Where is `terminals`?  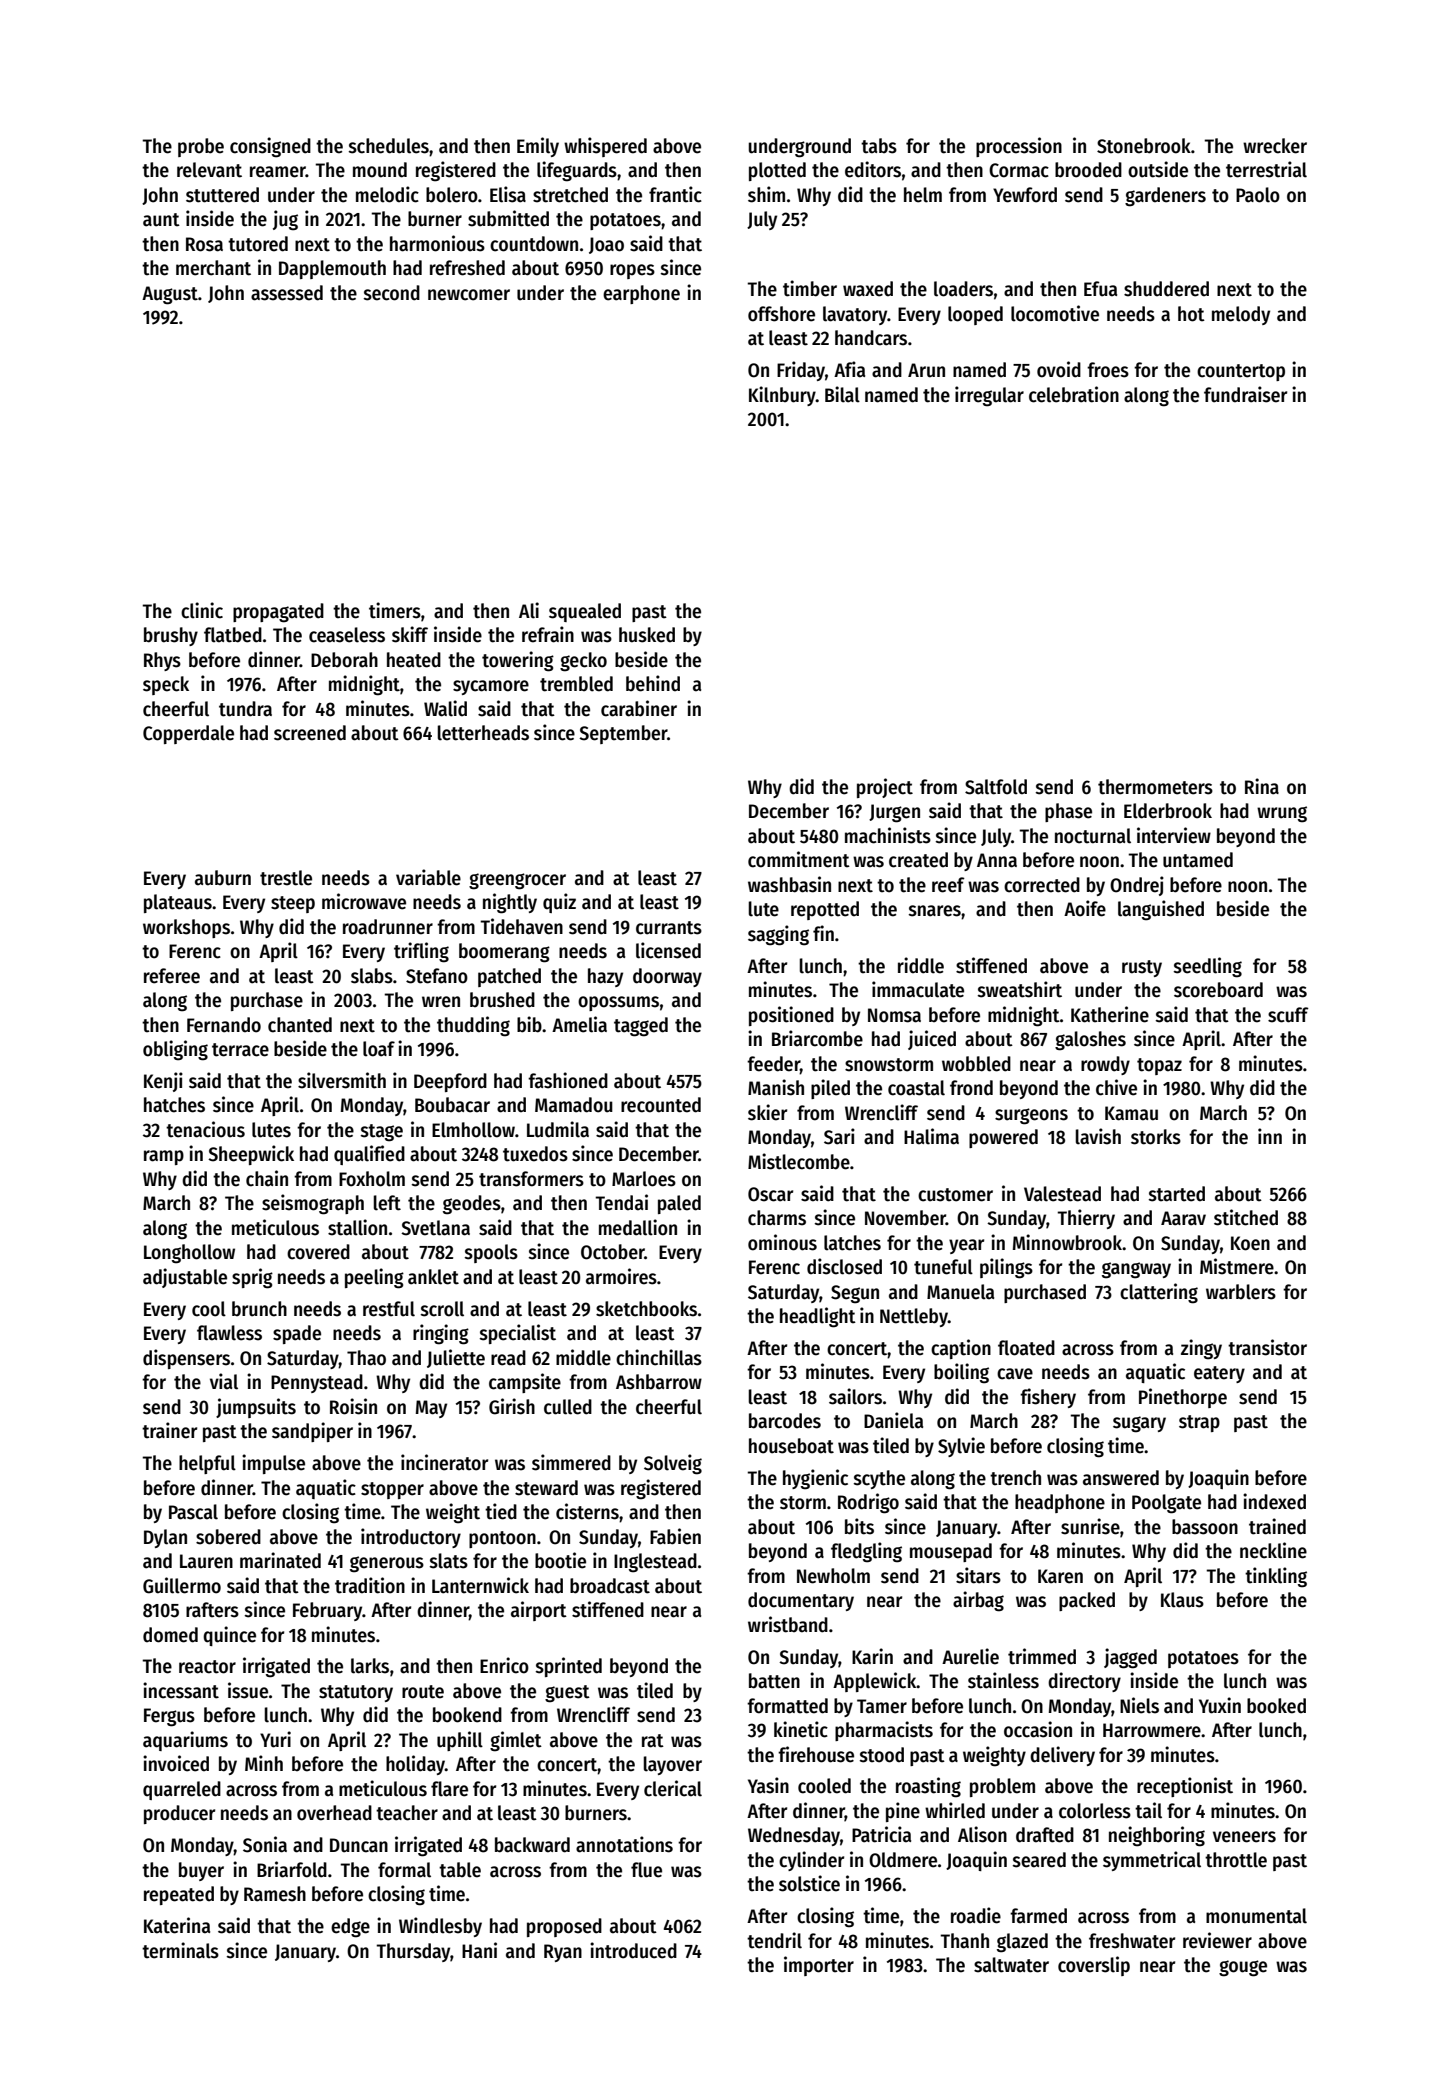
terminals is located at coordinates (180, 1950).
